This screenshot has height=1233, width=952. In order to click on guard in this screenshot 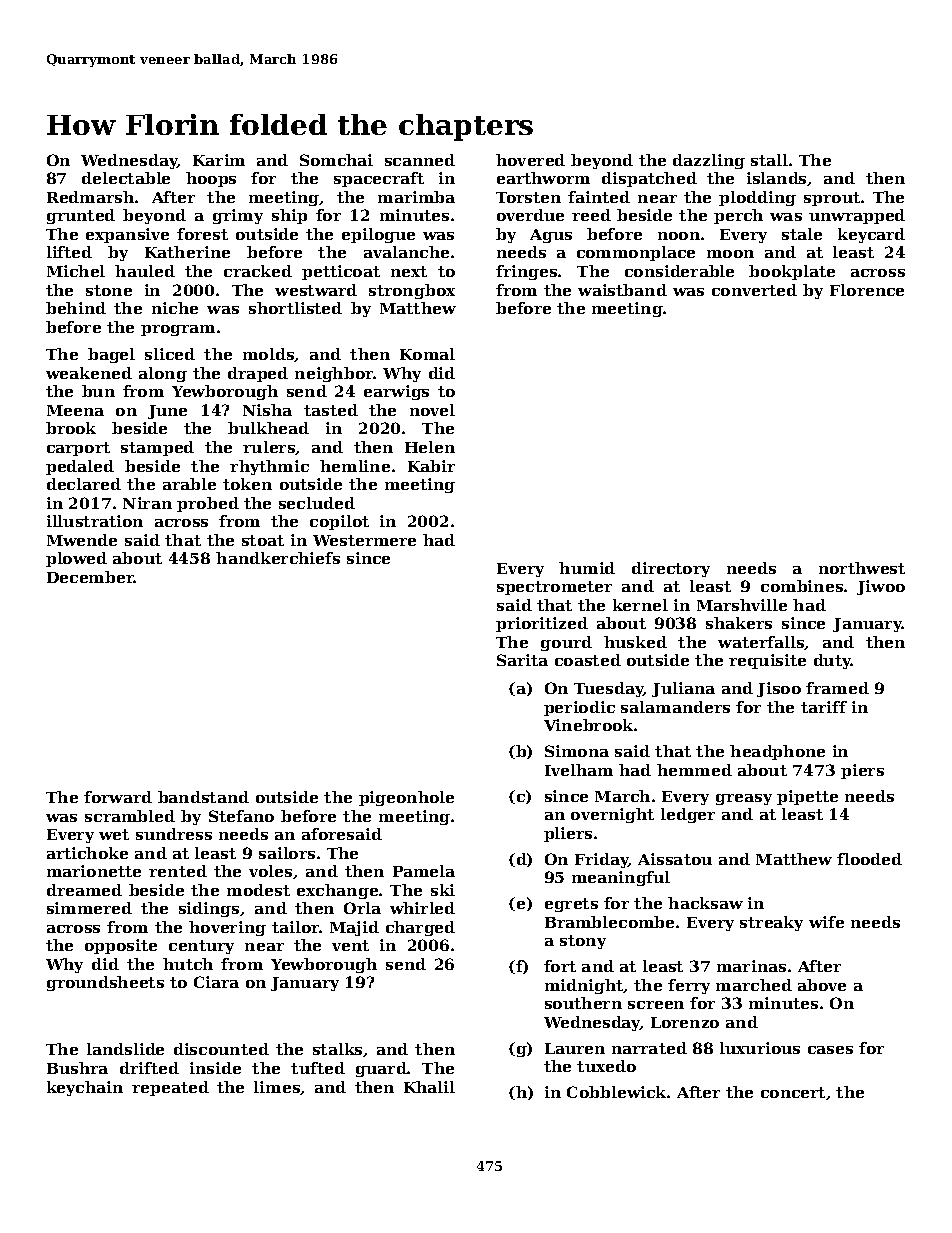, I will do `click(381, 1069)`.
